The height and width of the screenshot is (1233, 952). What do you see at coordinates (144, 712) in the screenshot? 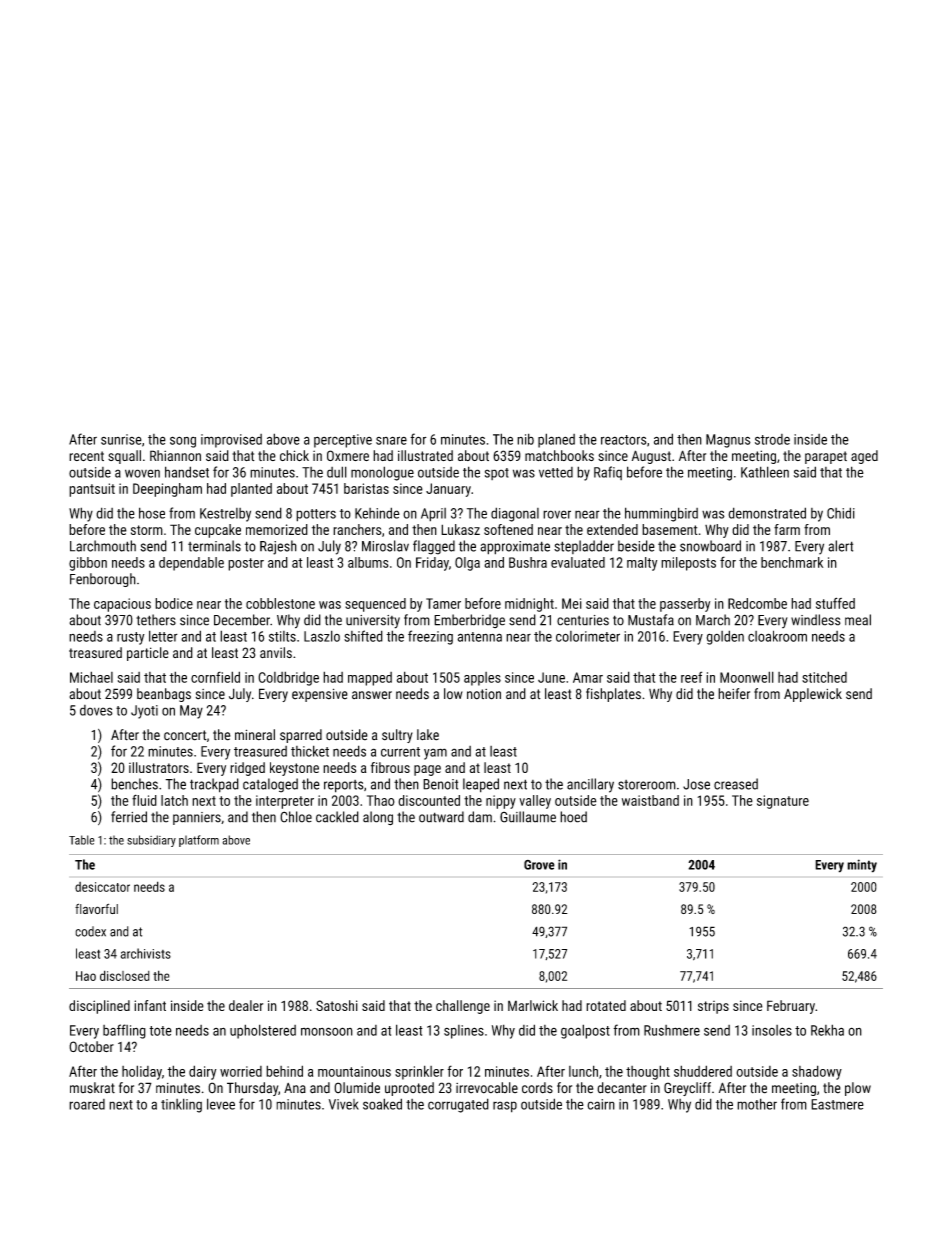
I see `Jyoti` at bounding box center [144, 712].
